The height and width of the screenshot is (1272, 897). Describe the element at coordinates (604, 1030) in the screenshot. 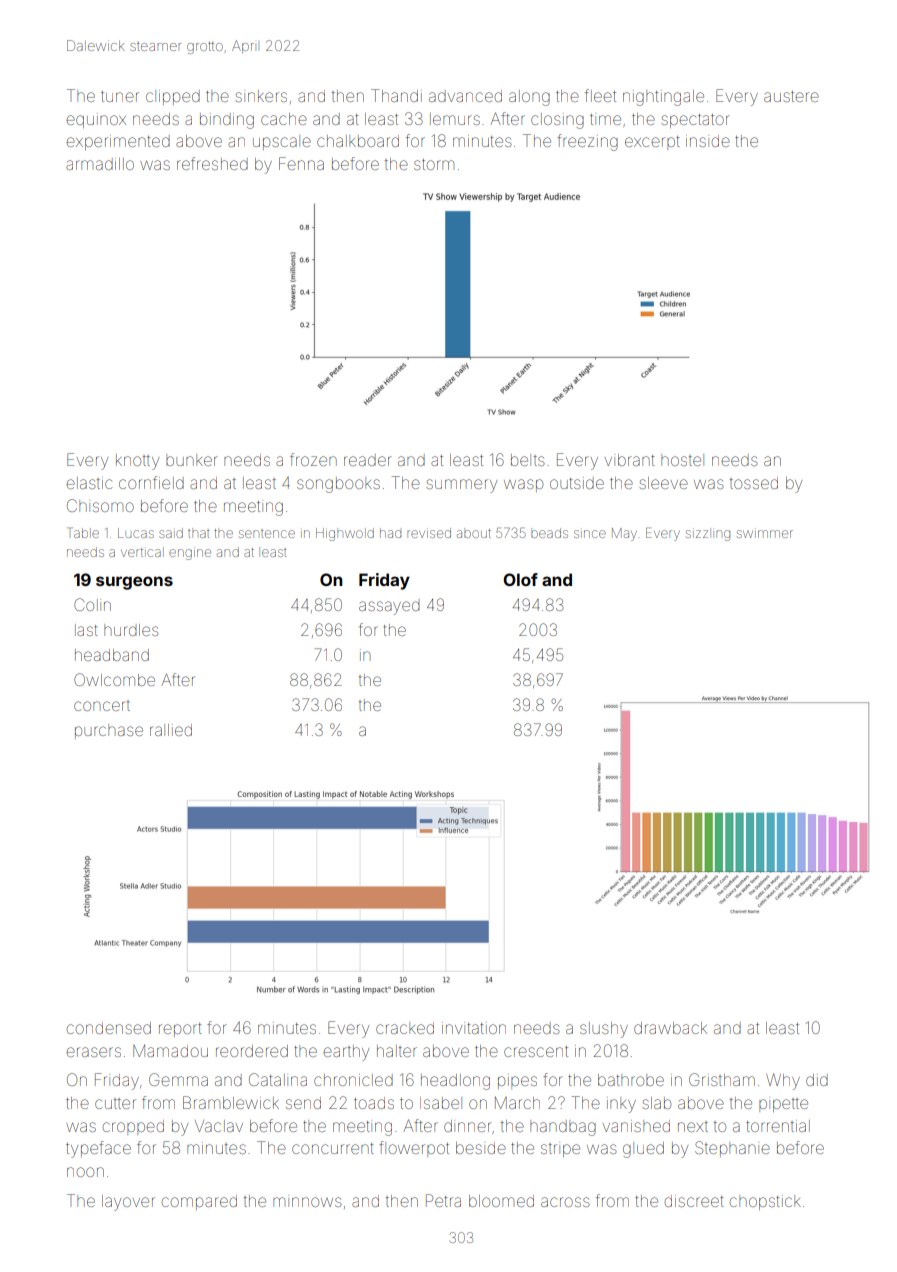

I see `slushy` at that location.
